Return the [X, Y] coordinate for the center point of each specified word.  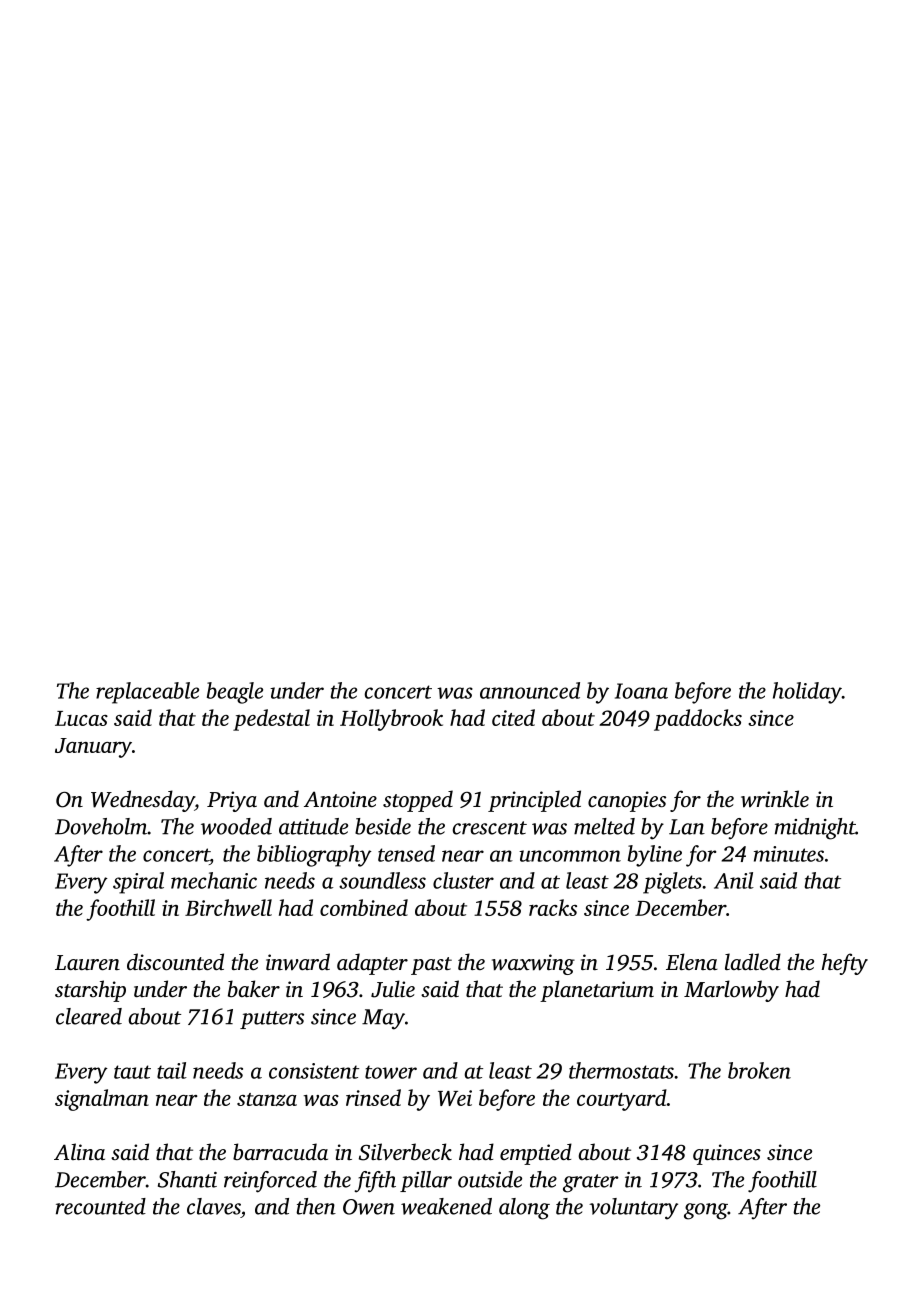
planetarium [597, 991]
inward [298, 962]
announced [530, 690]
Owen [369, 1207]
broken [759, 1070]
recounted [101, 1206]
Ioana [641, 691]
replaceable [147, 693]
